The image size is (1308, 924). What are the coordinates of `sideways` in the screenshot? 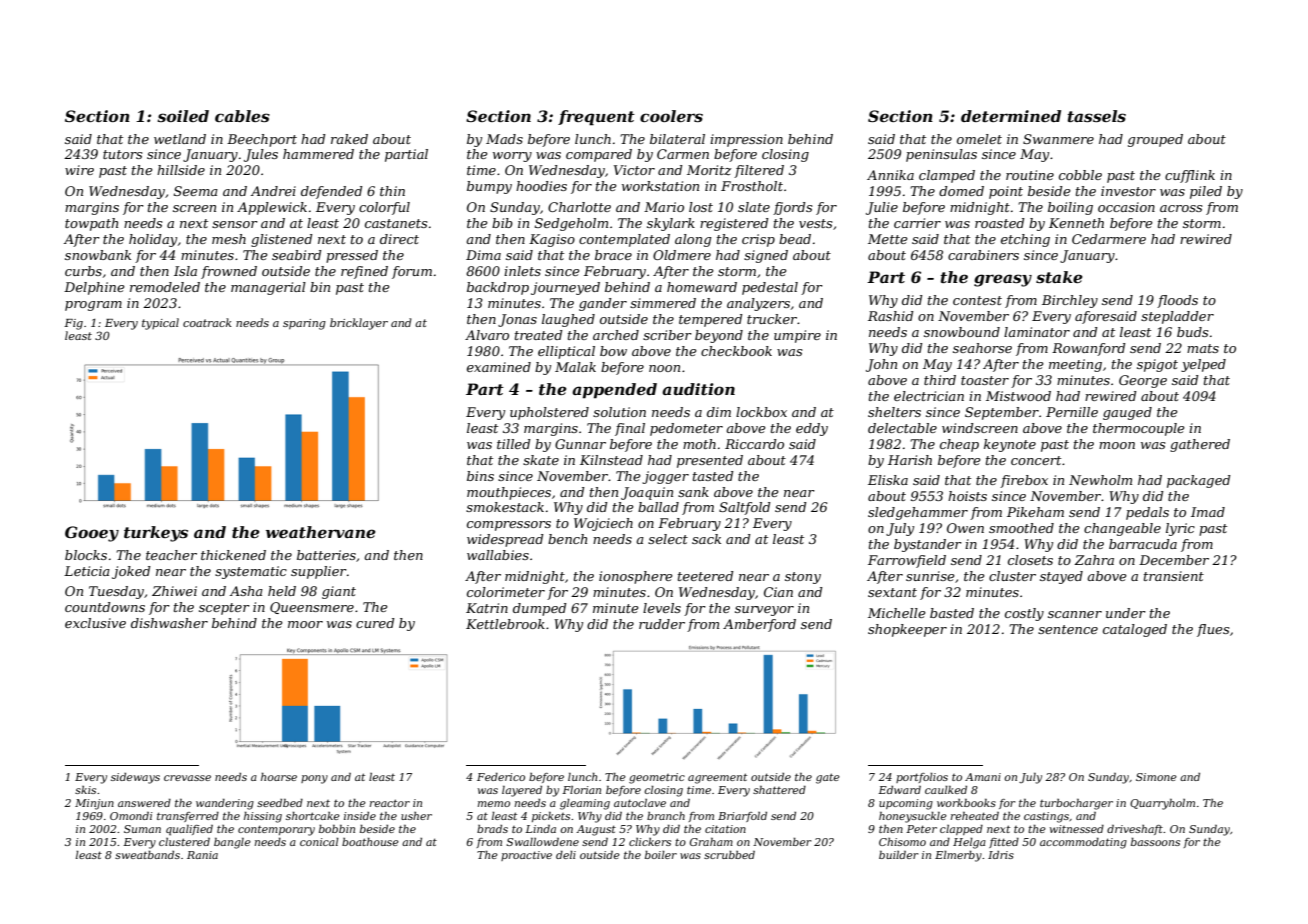 It's located at (135, 778).
